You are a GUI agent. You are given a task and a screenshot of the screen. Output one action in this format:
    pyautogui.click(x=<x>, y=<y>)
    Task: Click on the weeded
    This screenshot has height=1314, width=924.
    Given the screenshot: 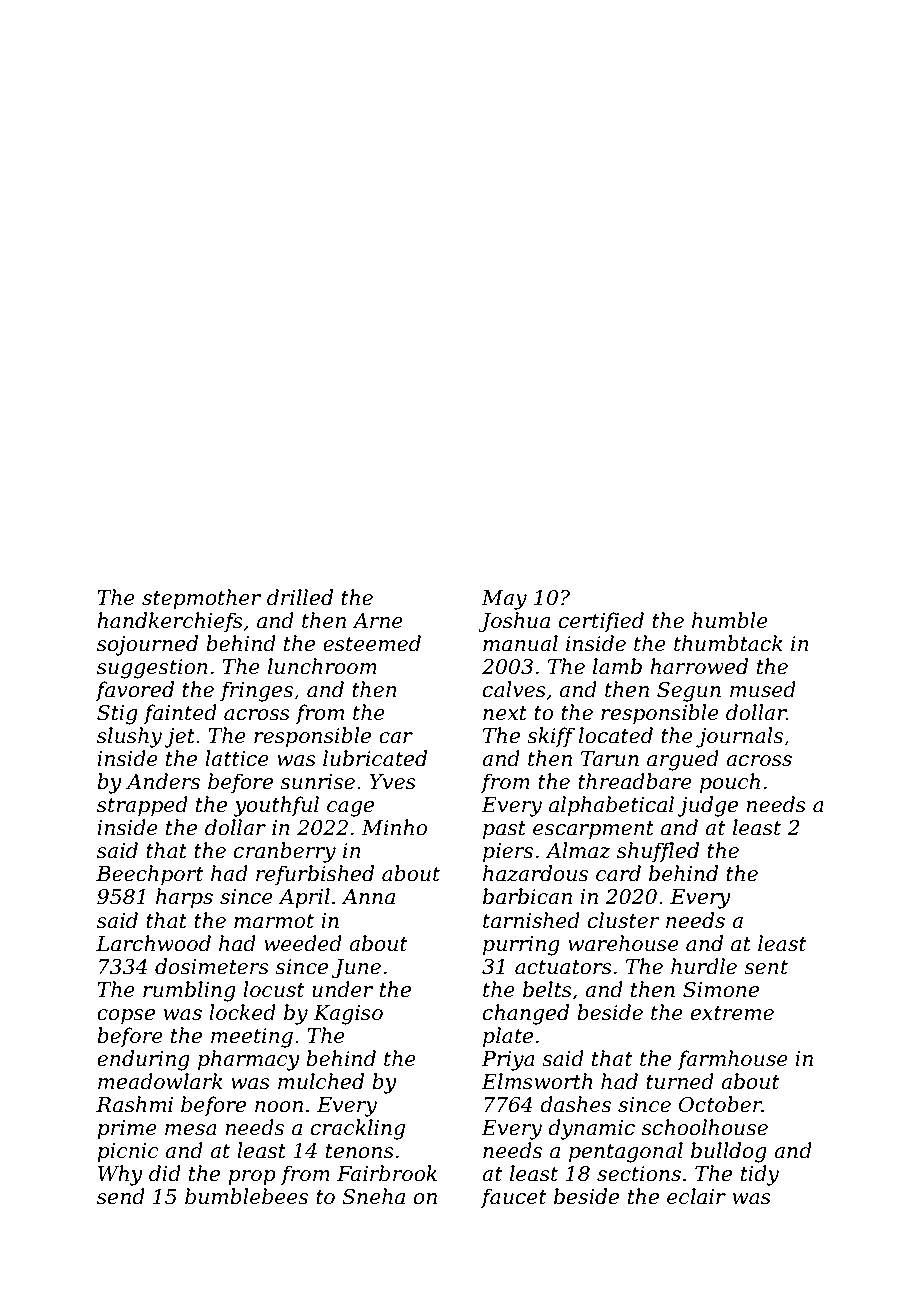 What is the action you would take?
    pyautogui.click(x=303, y=943)
